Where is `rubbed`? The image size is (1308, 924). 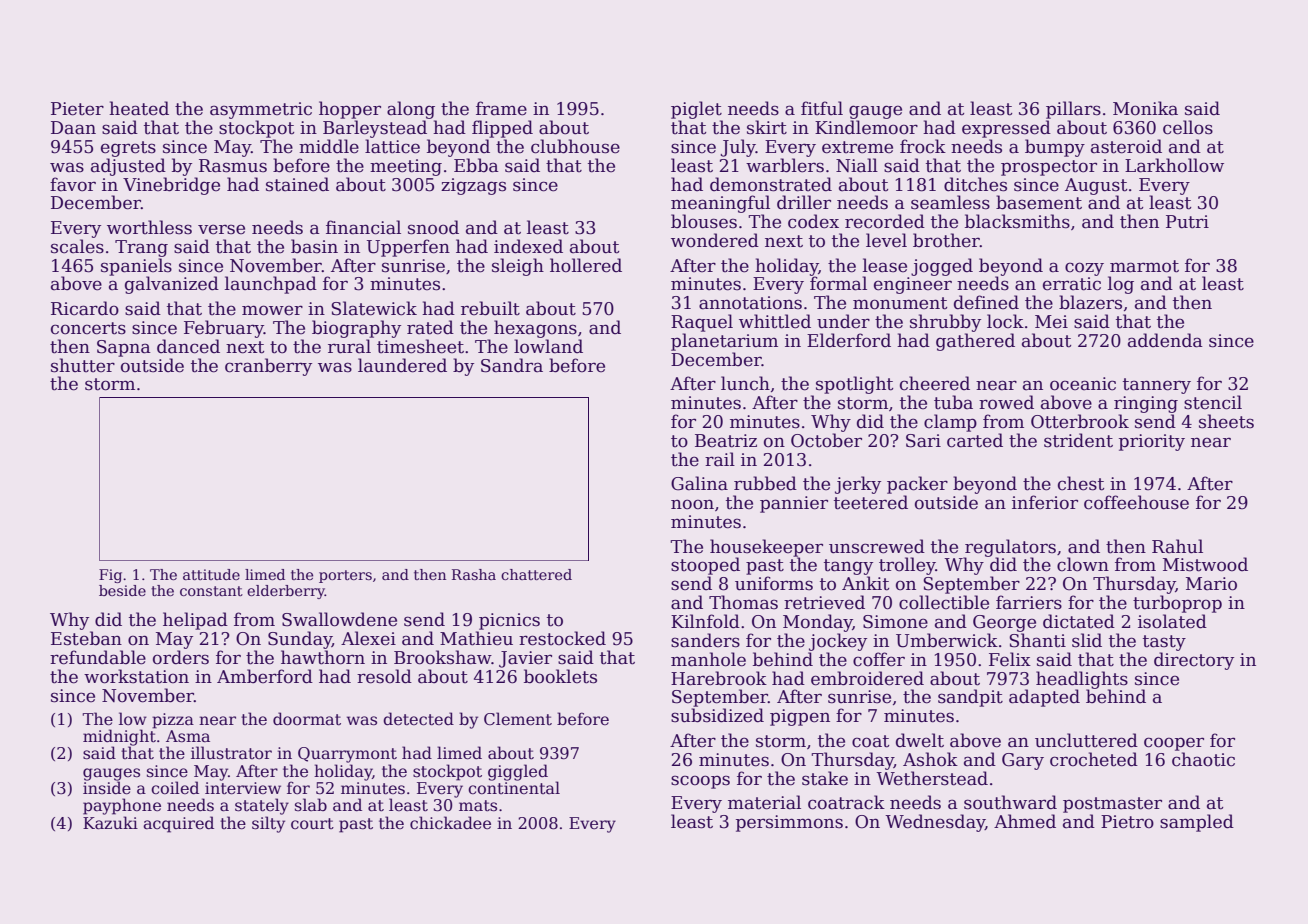 rubbed is located at coordinates (765, 483).
